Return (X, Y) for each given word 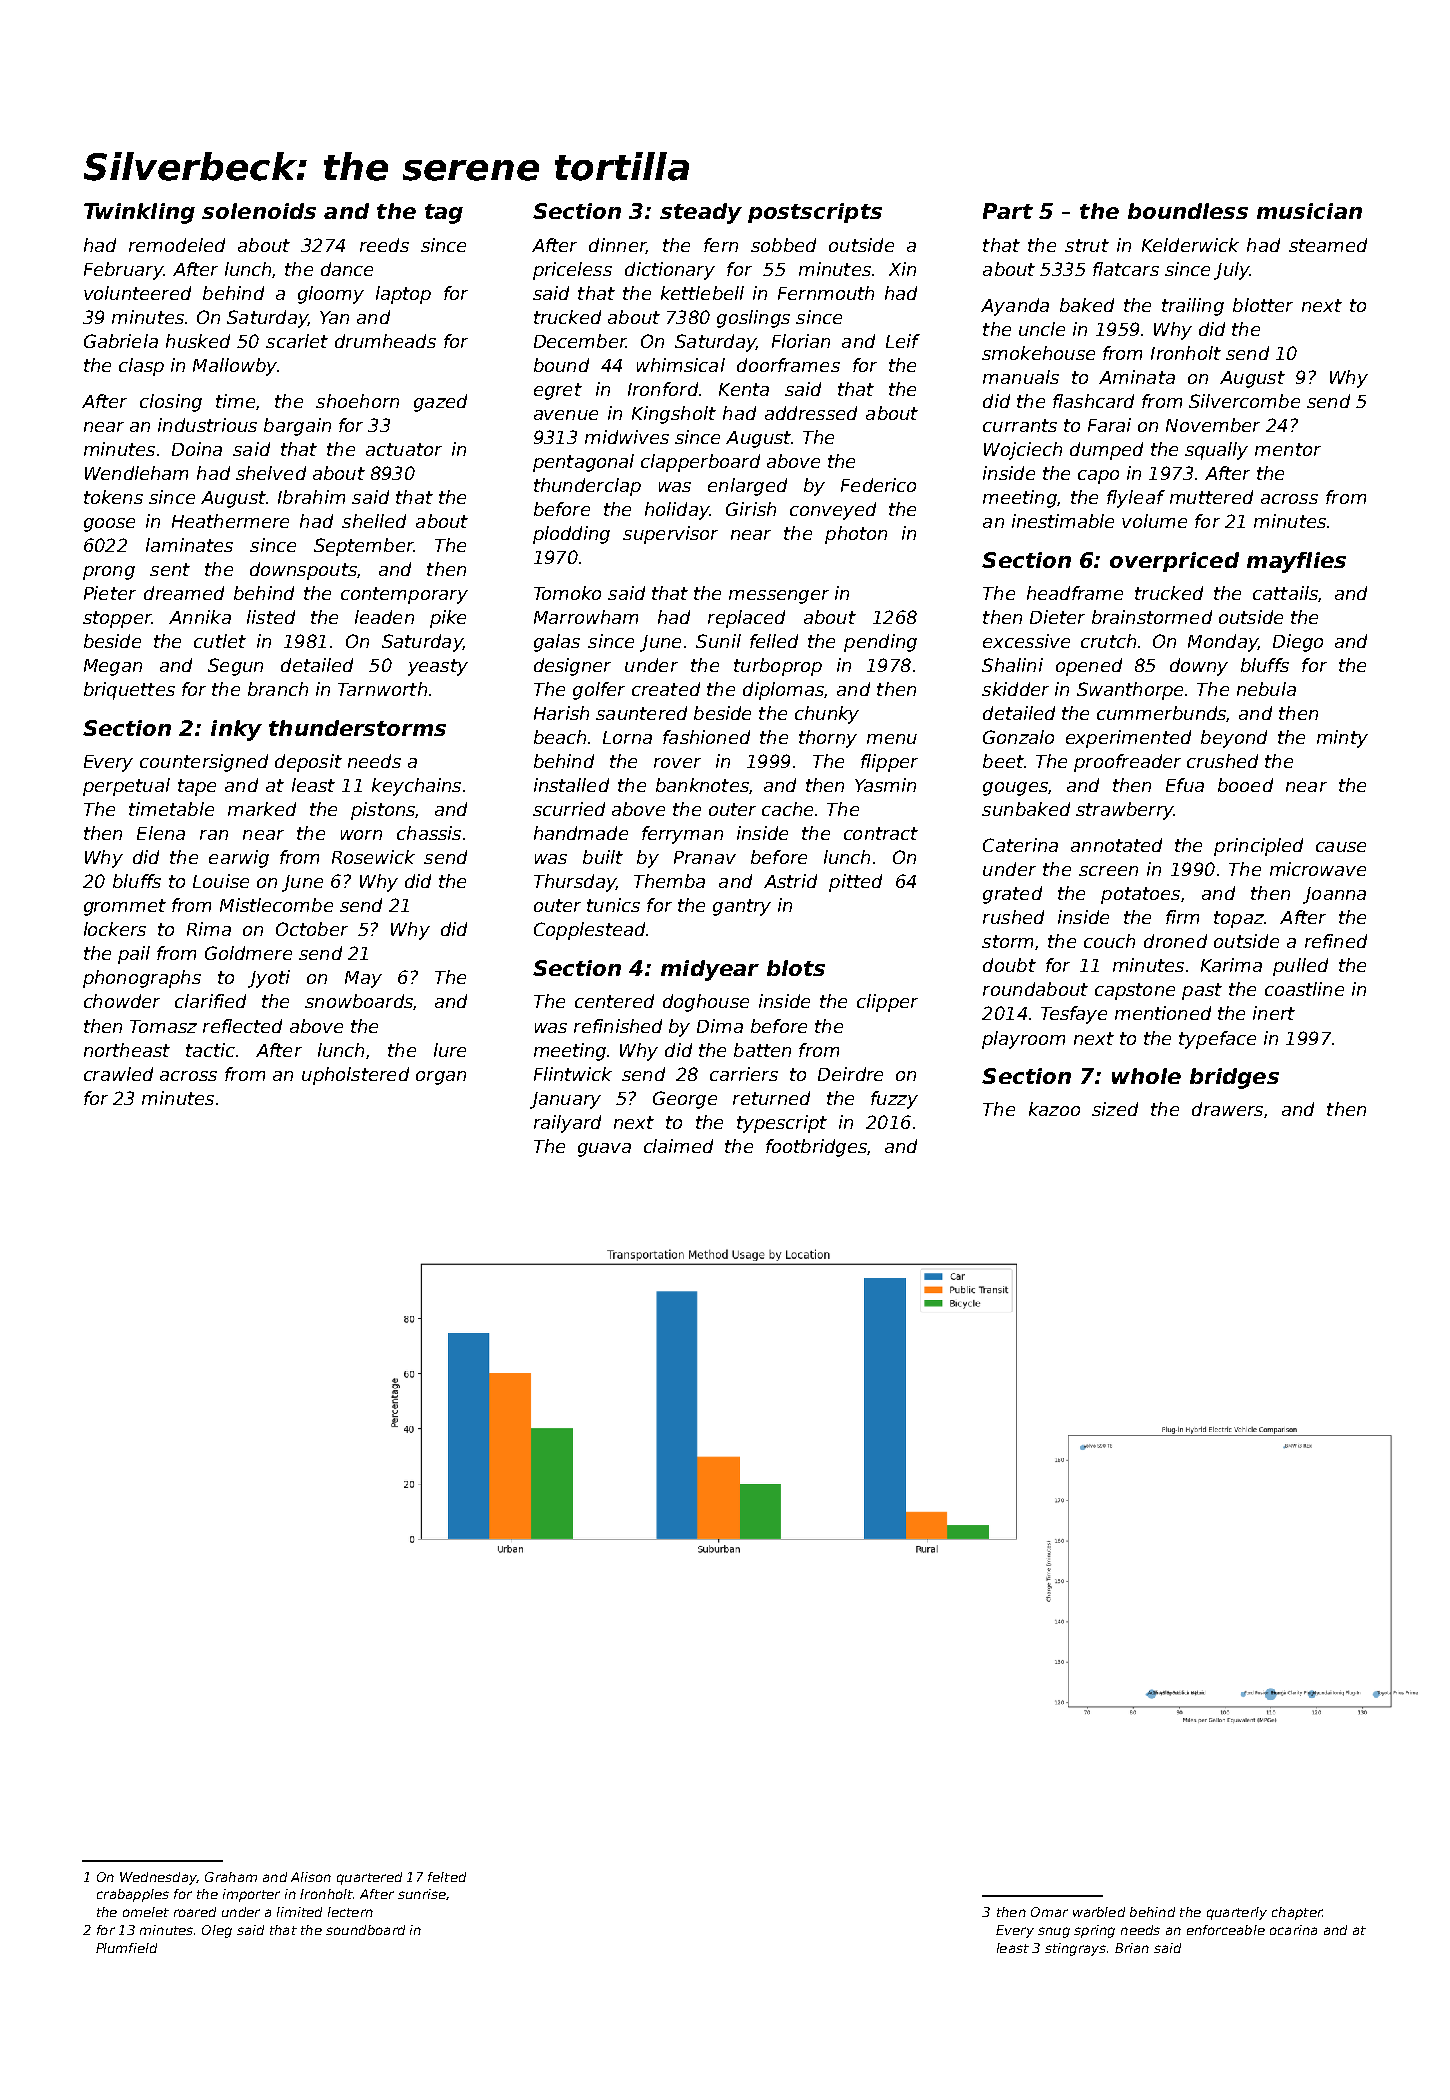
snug (1054, 1932)
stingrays (1075, 1949)
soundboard (365, 1930)
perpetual (126, 787)
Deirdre (850, 1074)
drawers (1227, 1109)
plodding (571, 535)
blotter (1263, 305)
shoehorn (357, 401)
